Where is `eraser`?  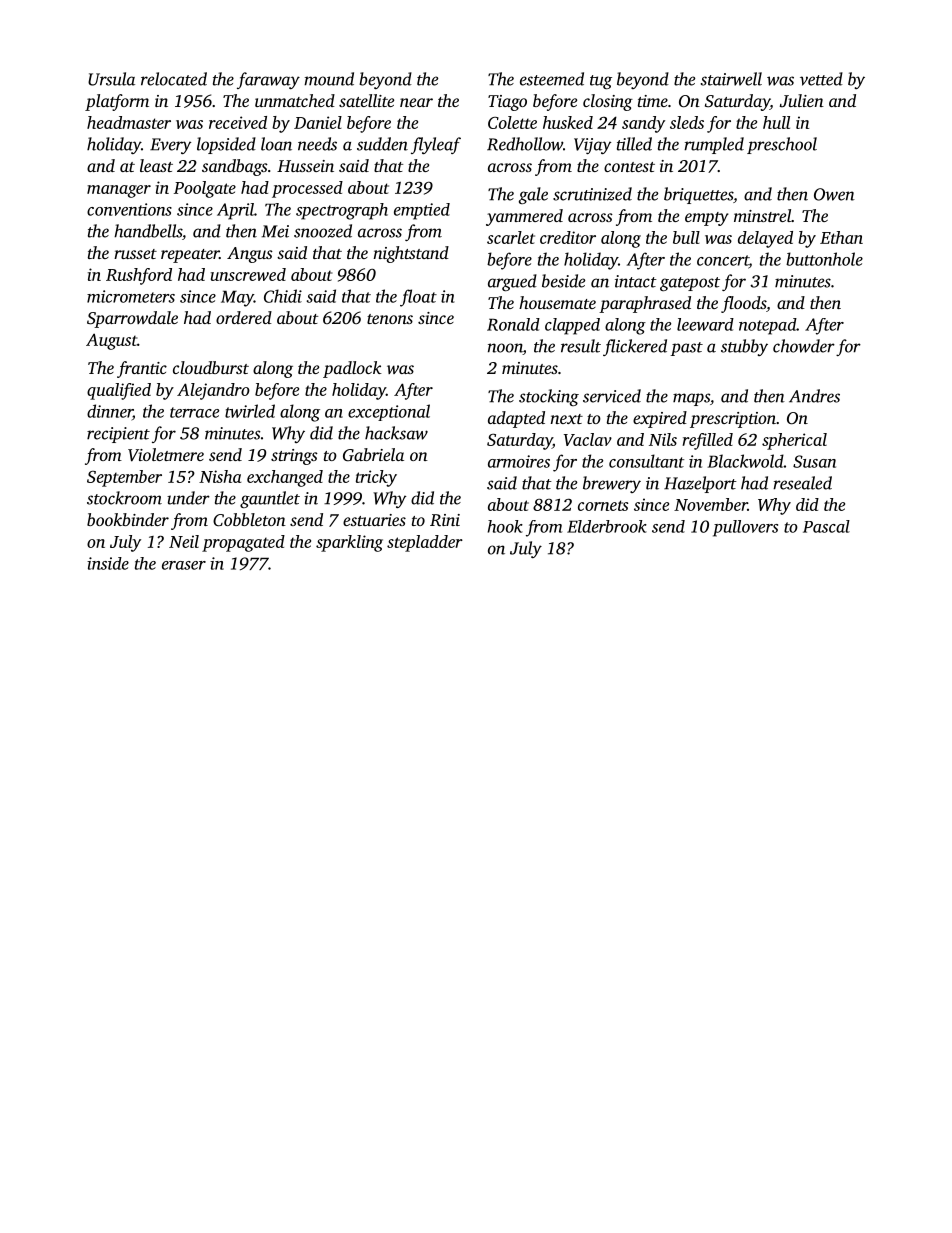
eraser is located at coordinates (184, 565).
